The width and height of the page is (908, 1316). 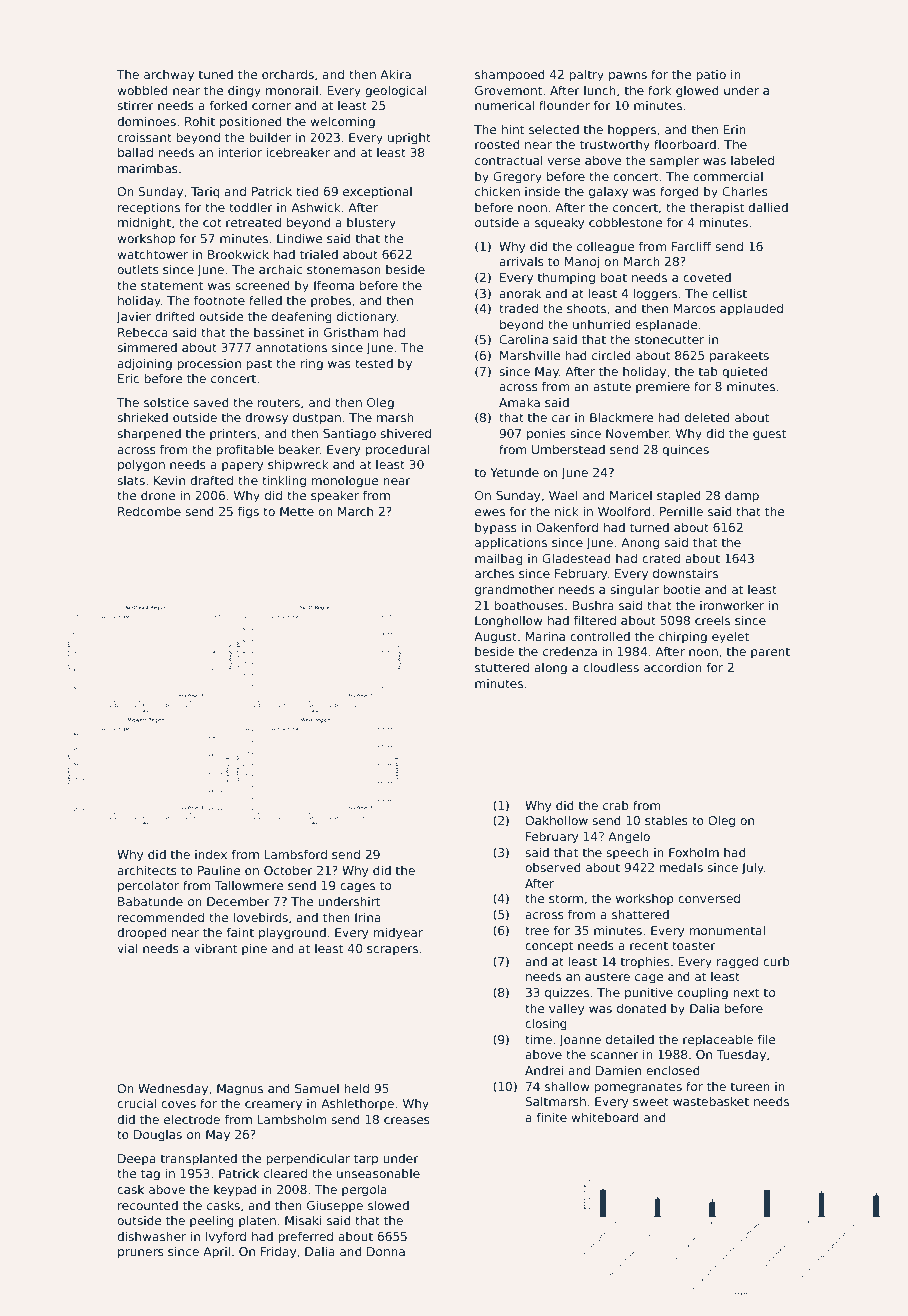 What do you see at coordinates (386, 1251) in the page?
I see `Donna` at bounding box center [386, 1251].
